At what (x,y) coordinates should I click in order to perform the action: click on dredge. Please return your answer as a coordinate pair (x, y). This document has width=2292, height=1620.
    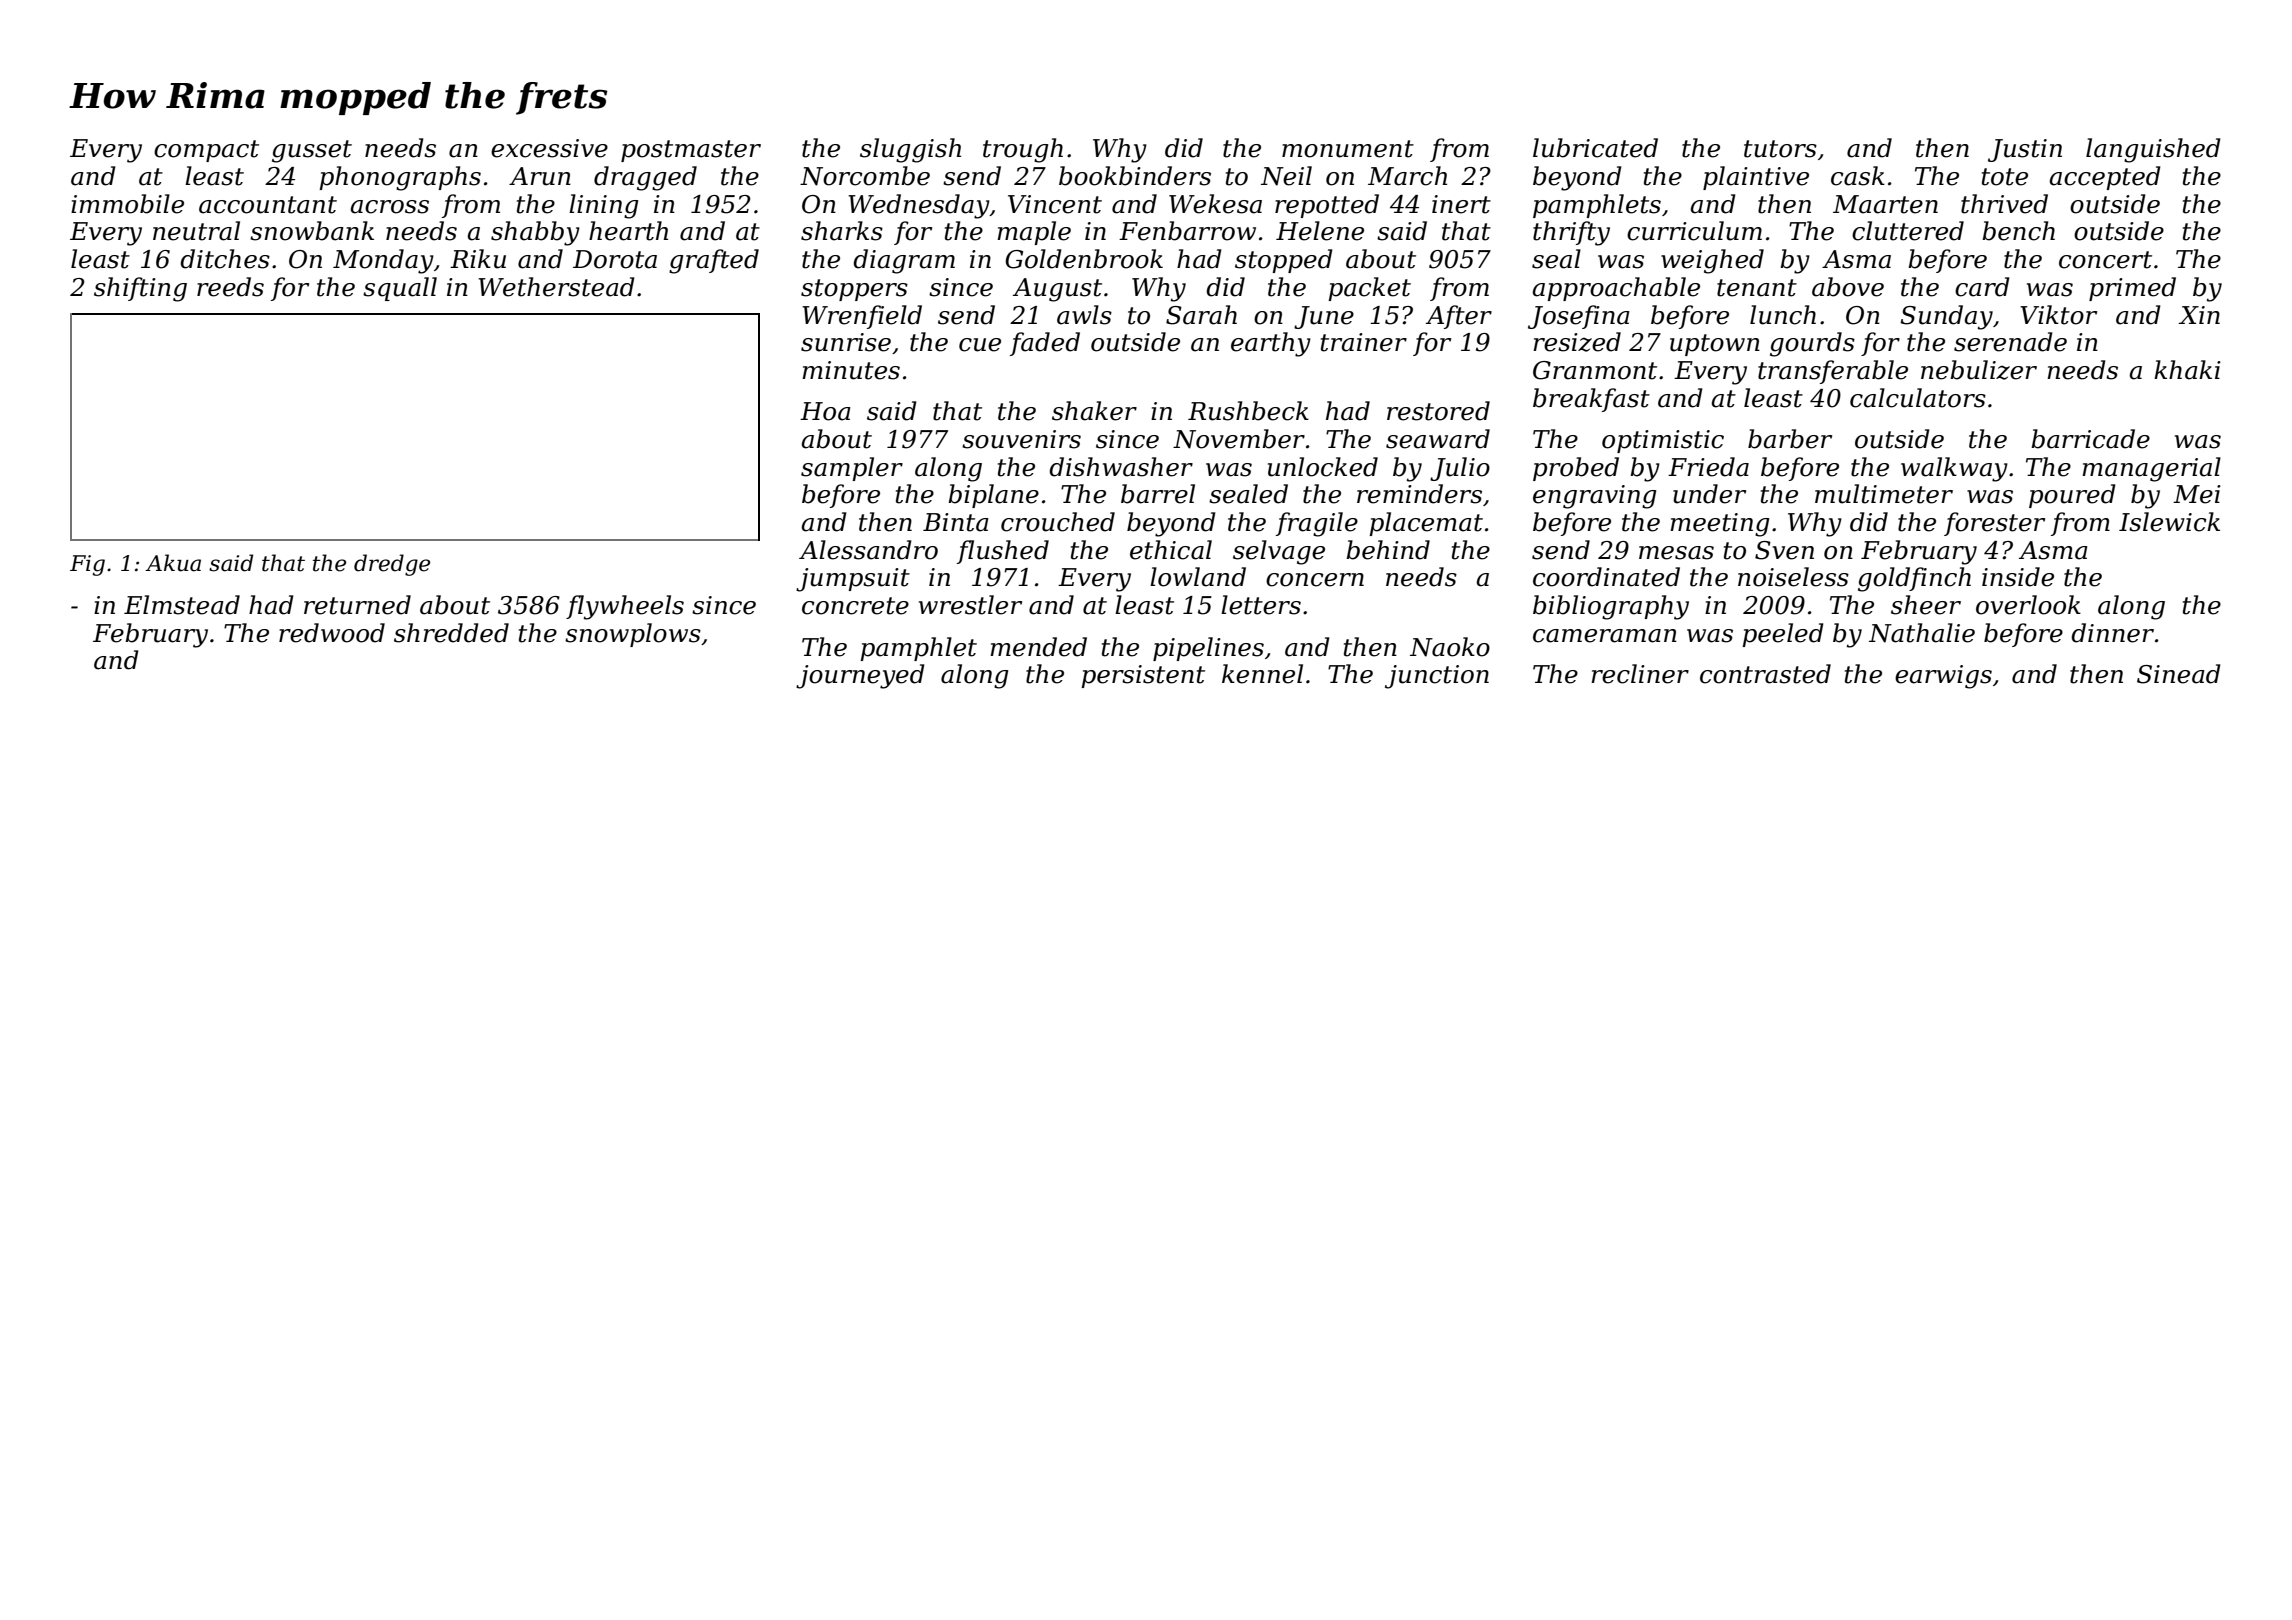
    Looking at the image, I should click on (392, 565).
